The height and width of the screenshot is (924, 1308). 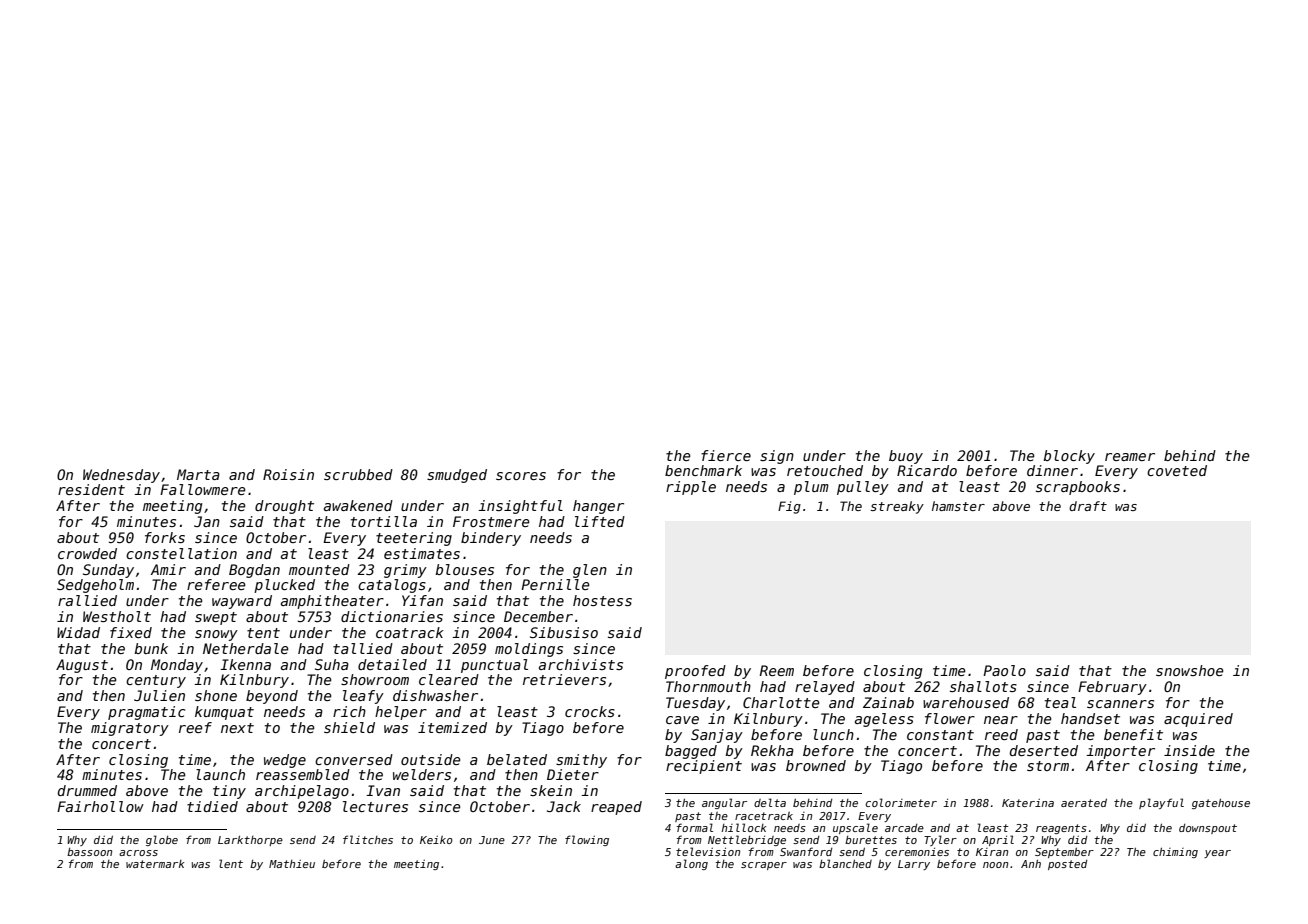 What do you see at coordinates (91, 489) in the screenshot?
I see `resident` at bounding box center [91, 489].
